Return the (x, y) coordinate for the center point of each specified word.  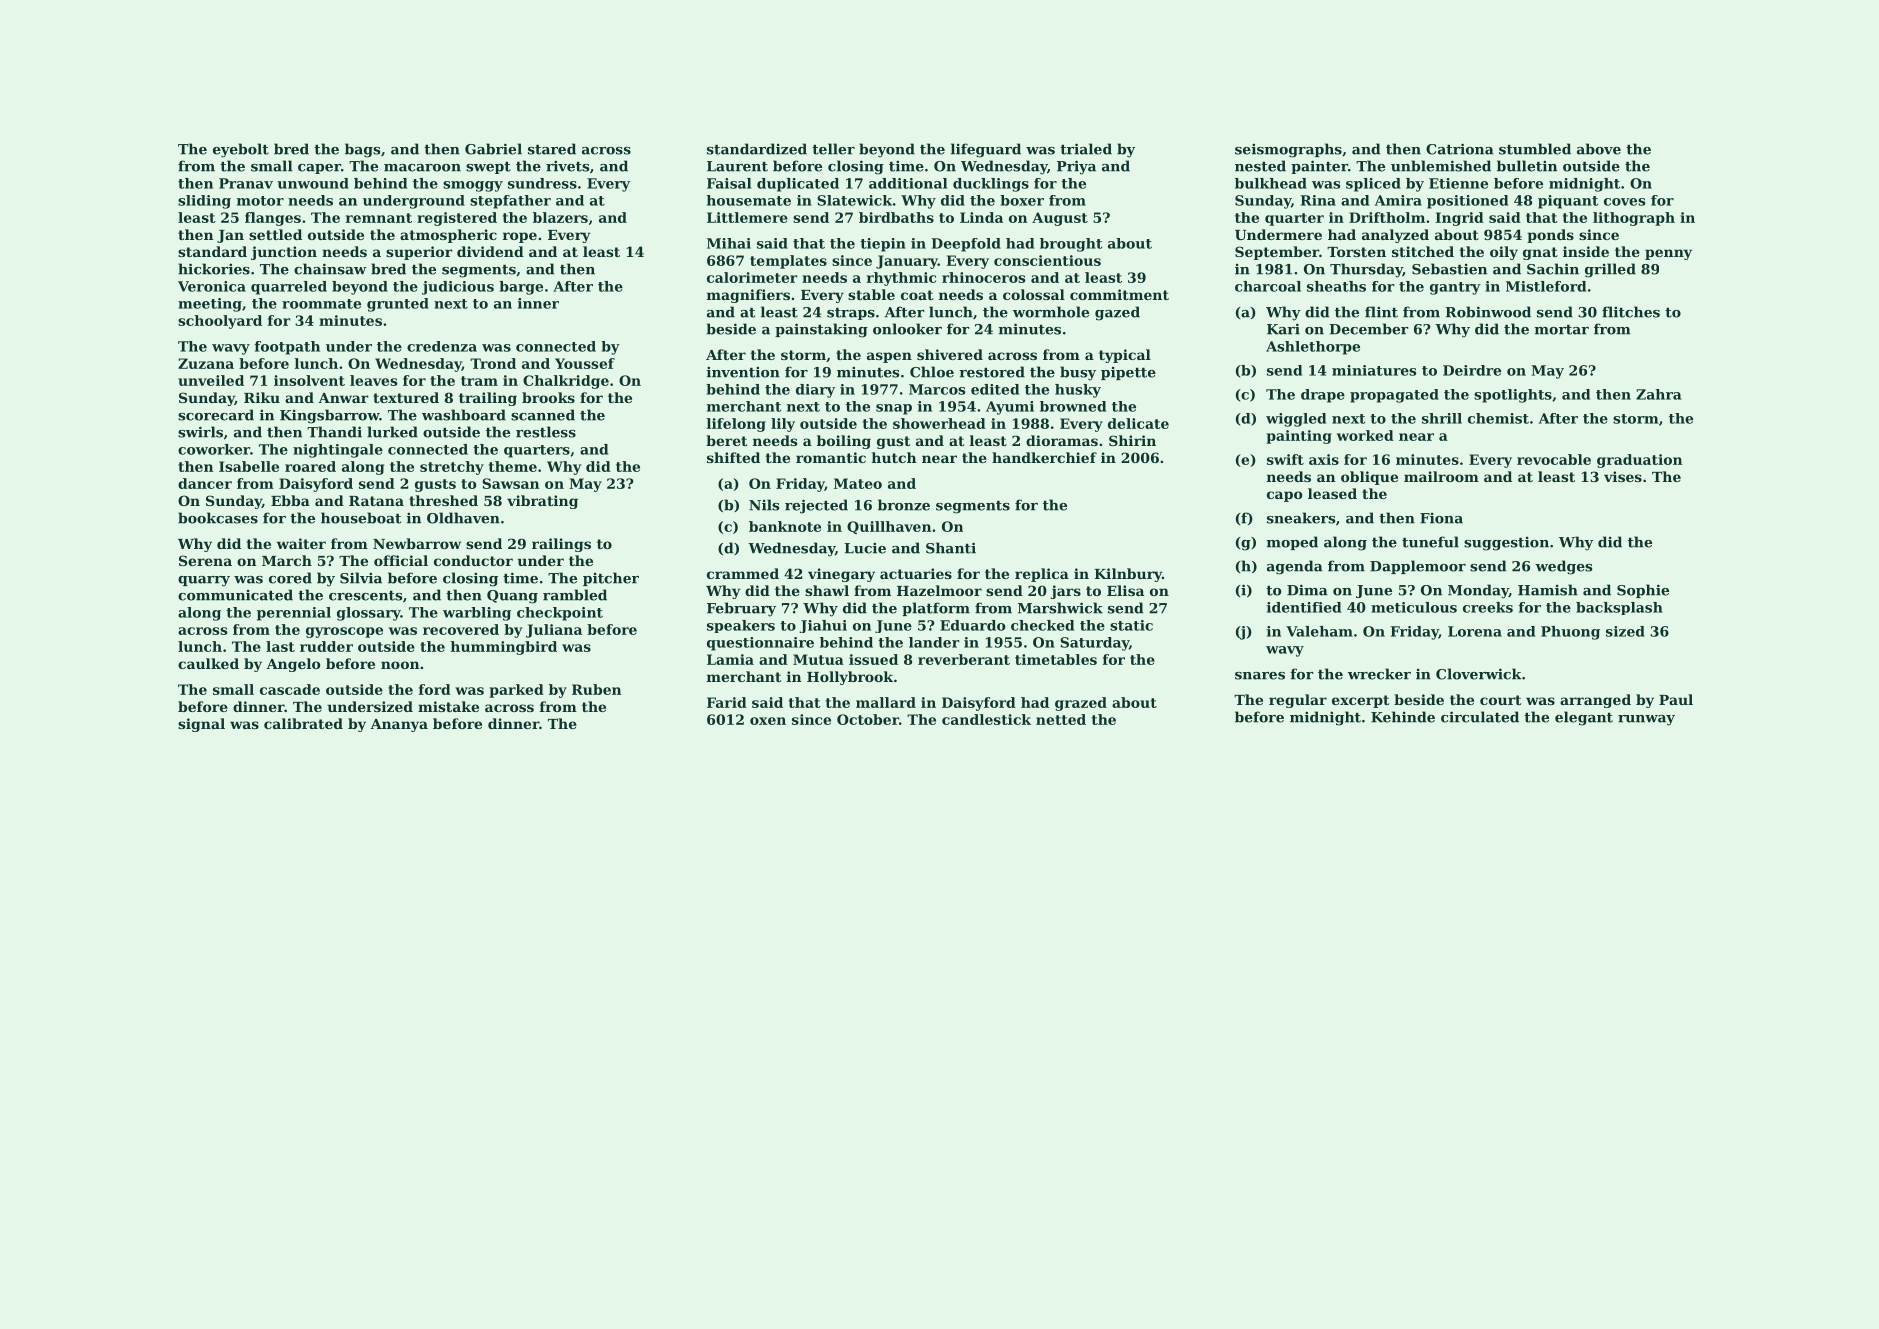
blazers (560, 217)
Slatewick (854, 200)
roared (310, 466)
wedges (1563, 567)
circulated (1480, 717)
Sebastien (1449, 269)
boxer (1022, 200)
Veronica (212, 286)
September (1277, 253)
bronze (904, 505)
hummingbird (503, 648)
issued (873, 659)
